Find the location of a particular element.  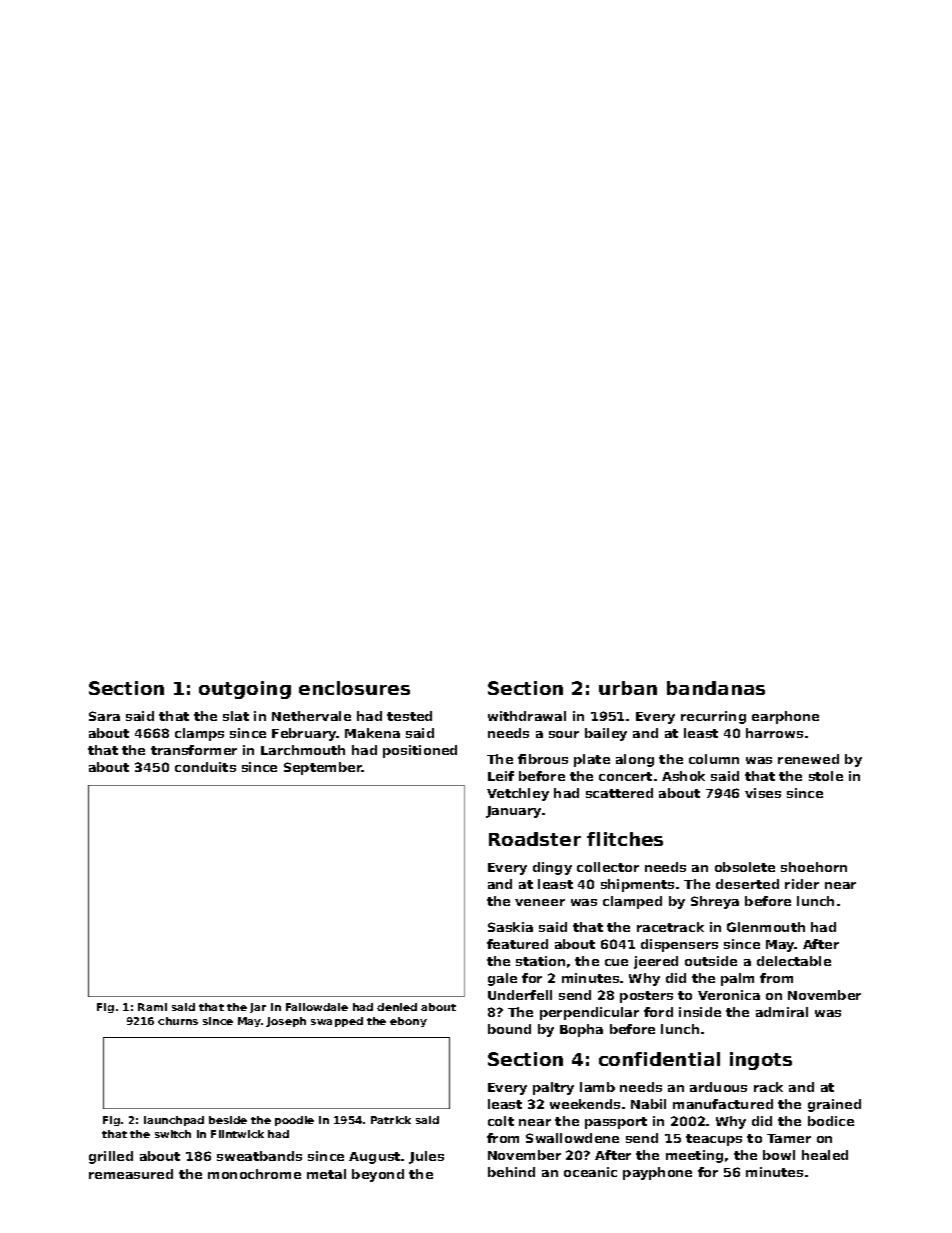

admiral is located at coordinates (782, 1012).
